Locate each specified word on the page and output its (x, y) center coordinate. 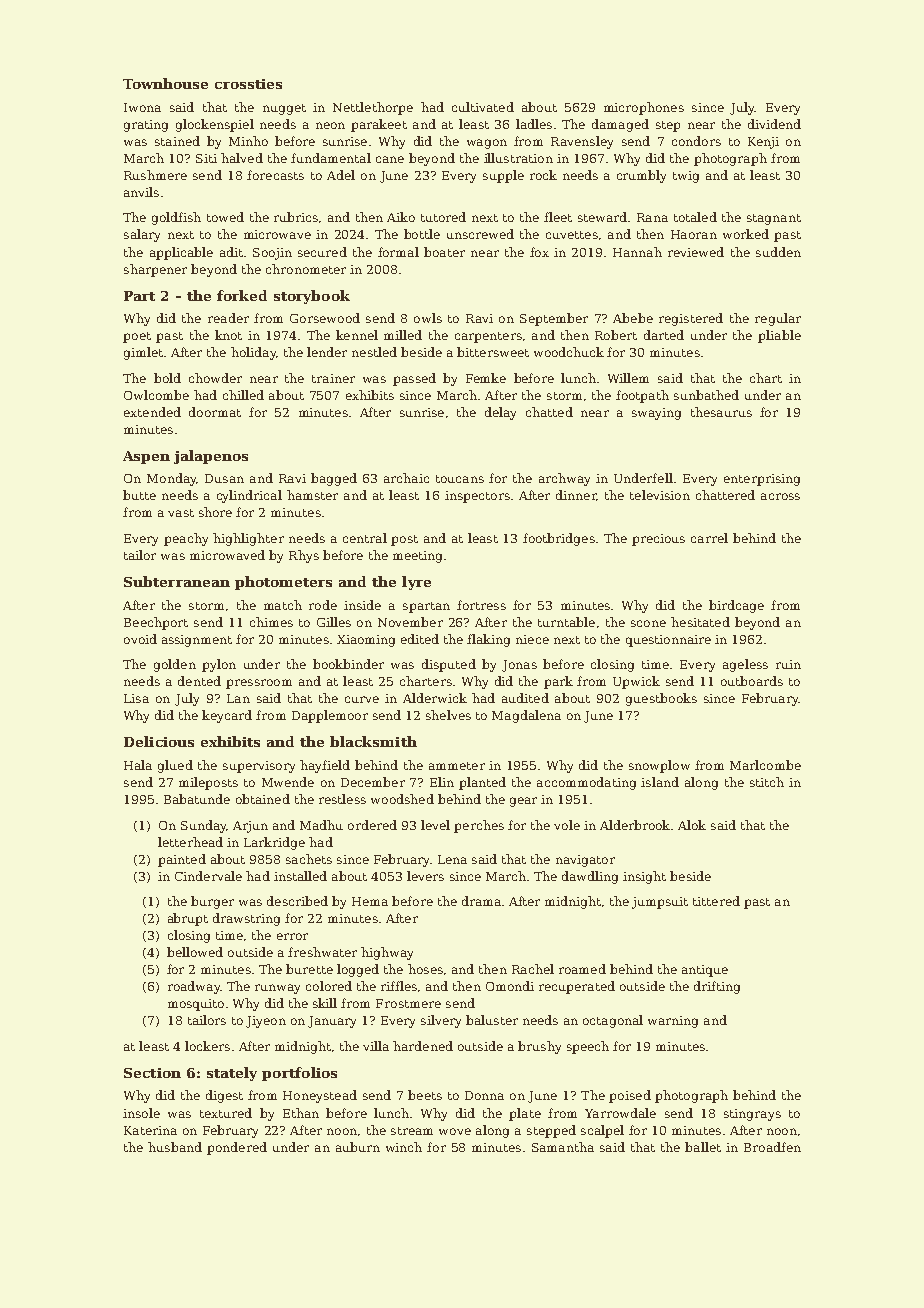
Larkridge (274, 843)
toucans (460, 479)
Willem (628, 378)
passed (414, 379)
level (435, 825)
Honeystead (320, 1096)
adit (231, 252)
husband (175, 1147)
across (780, 496)
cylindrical (249, 496)
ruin (788, 664)
